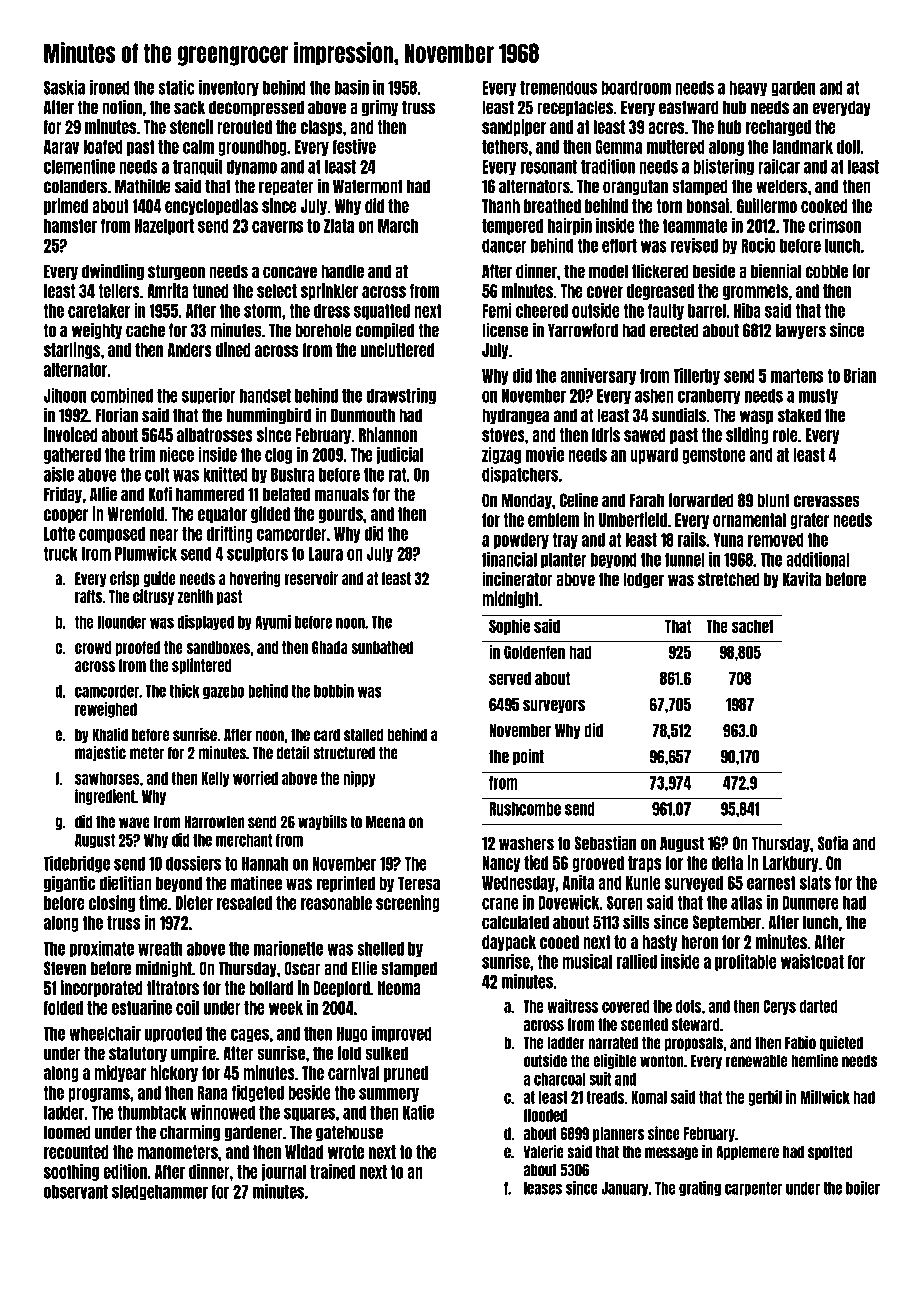 This screenshot has width=924, height=1308. Describe the element at coordinates (753, 626) in the screenshot. I see `sachet` at that location.
